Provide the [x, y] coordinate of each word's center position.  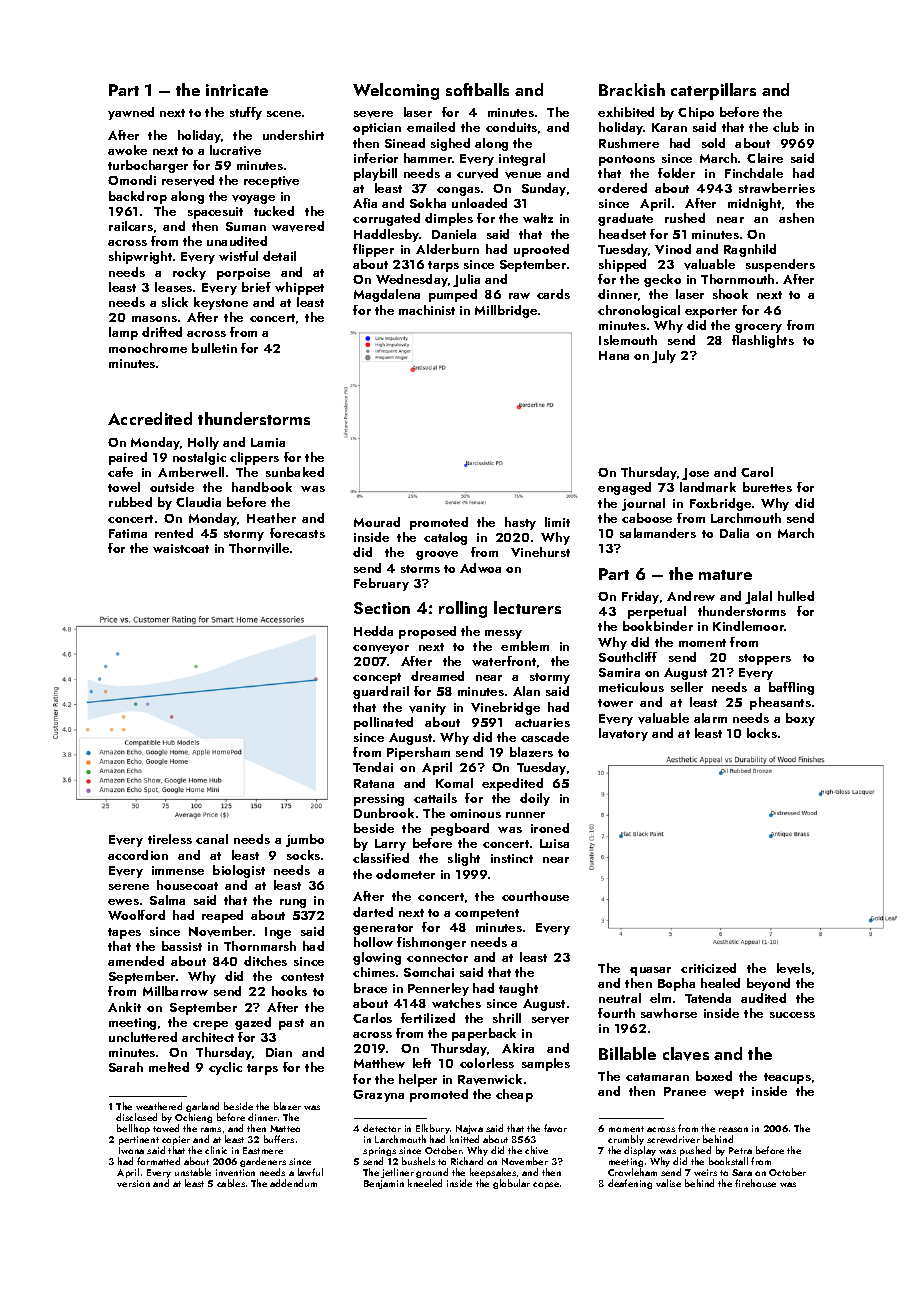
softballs [477, 89]
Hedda [373, 631]
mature [725, 575]
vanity [427, 709]
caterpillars [713, 91]
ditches [265, 961]
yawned [131, 113]
